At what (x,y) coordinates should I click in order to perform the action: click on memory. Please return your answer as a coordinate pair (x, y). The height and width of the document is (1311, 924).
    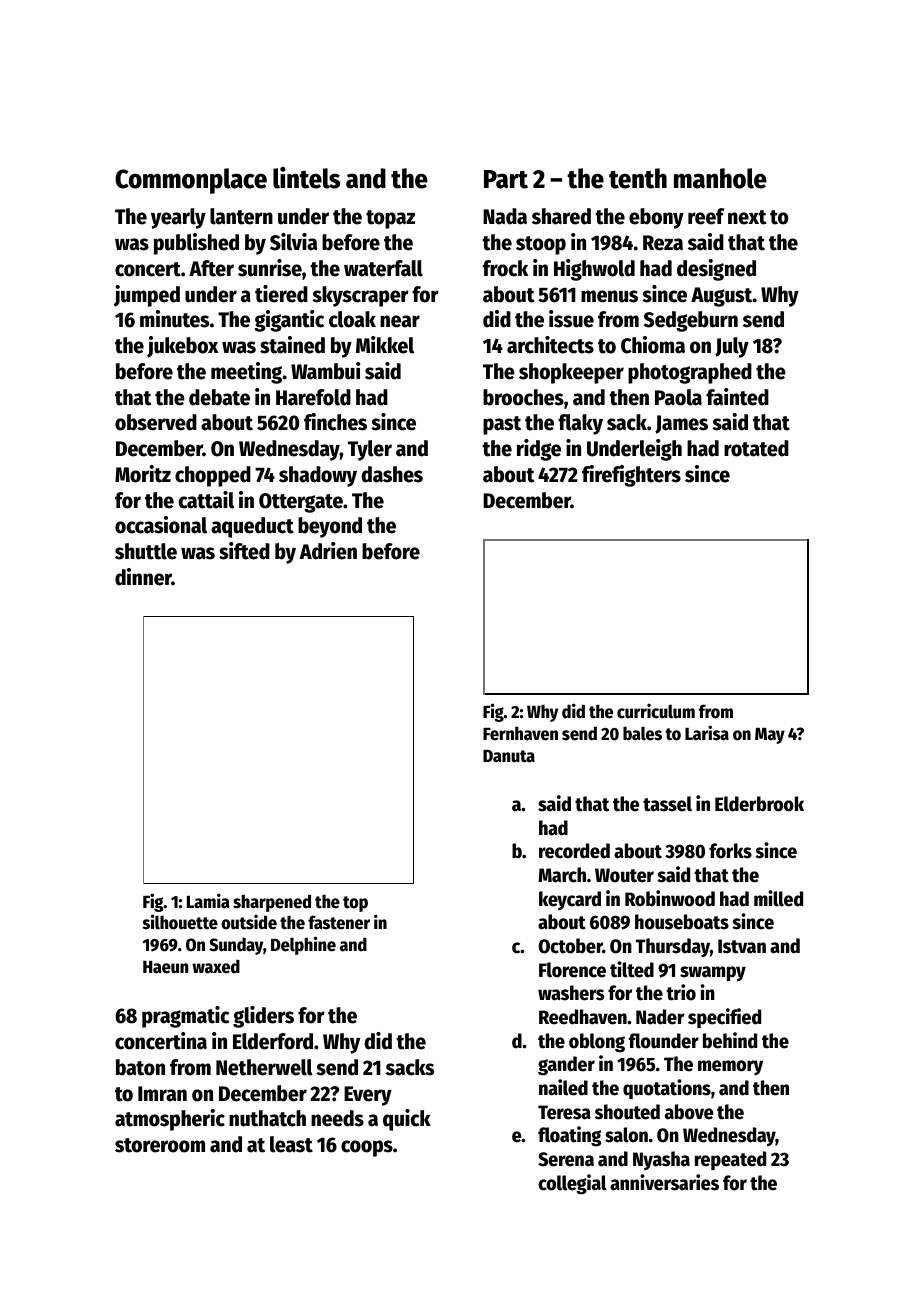
    Looking at the image, I should click on (730, 1067).
